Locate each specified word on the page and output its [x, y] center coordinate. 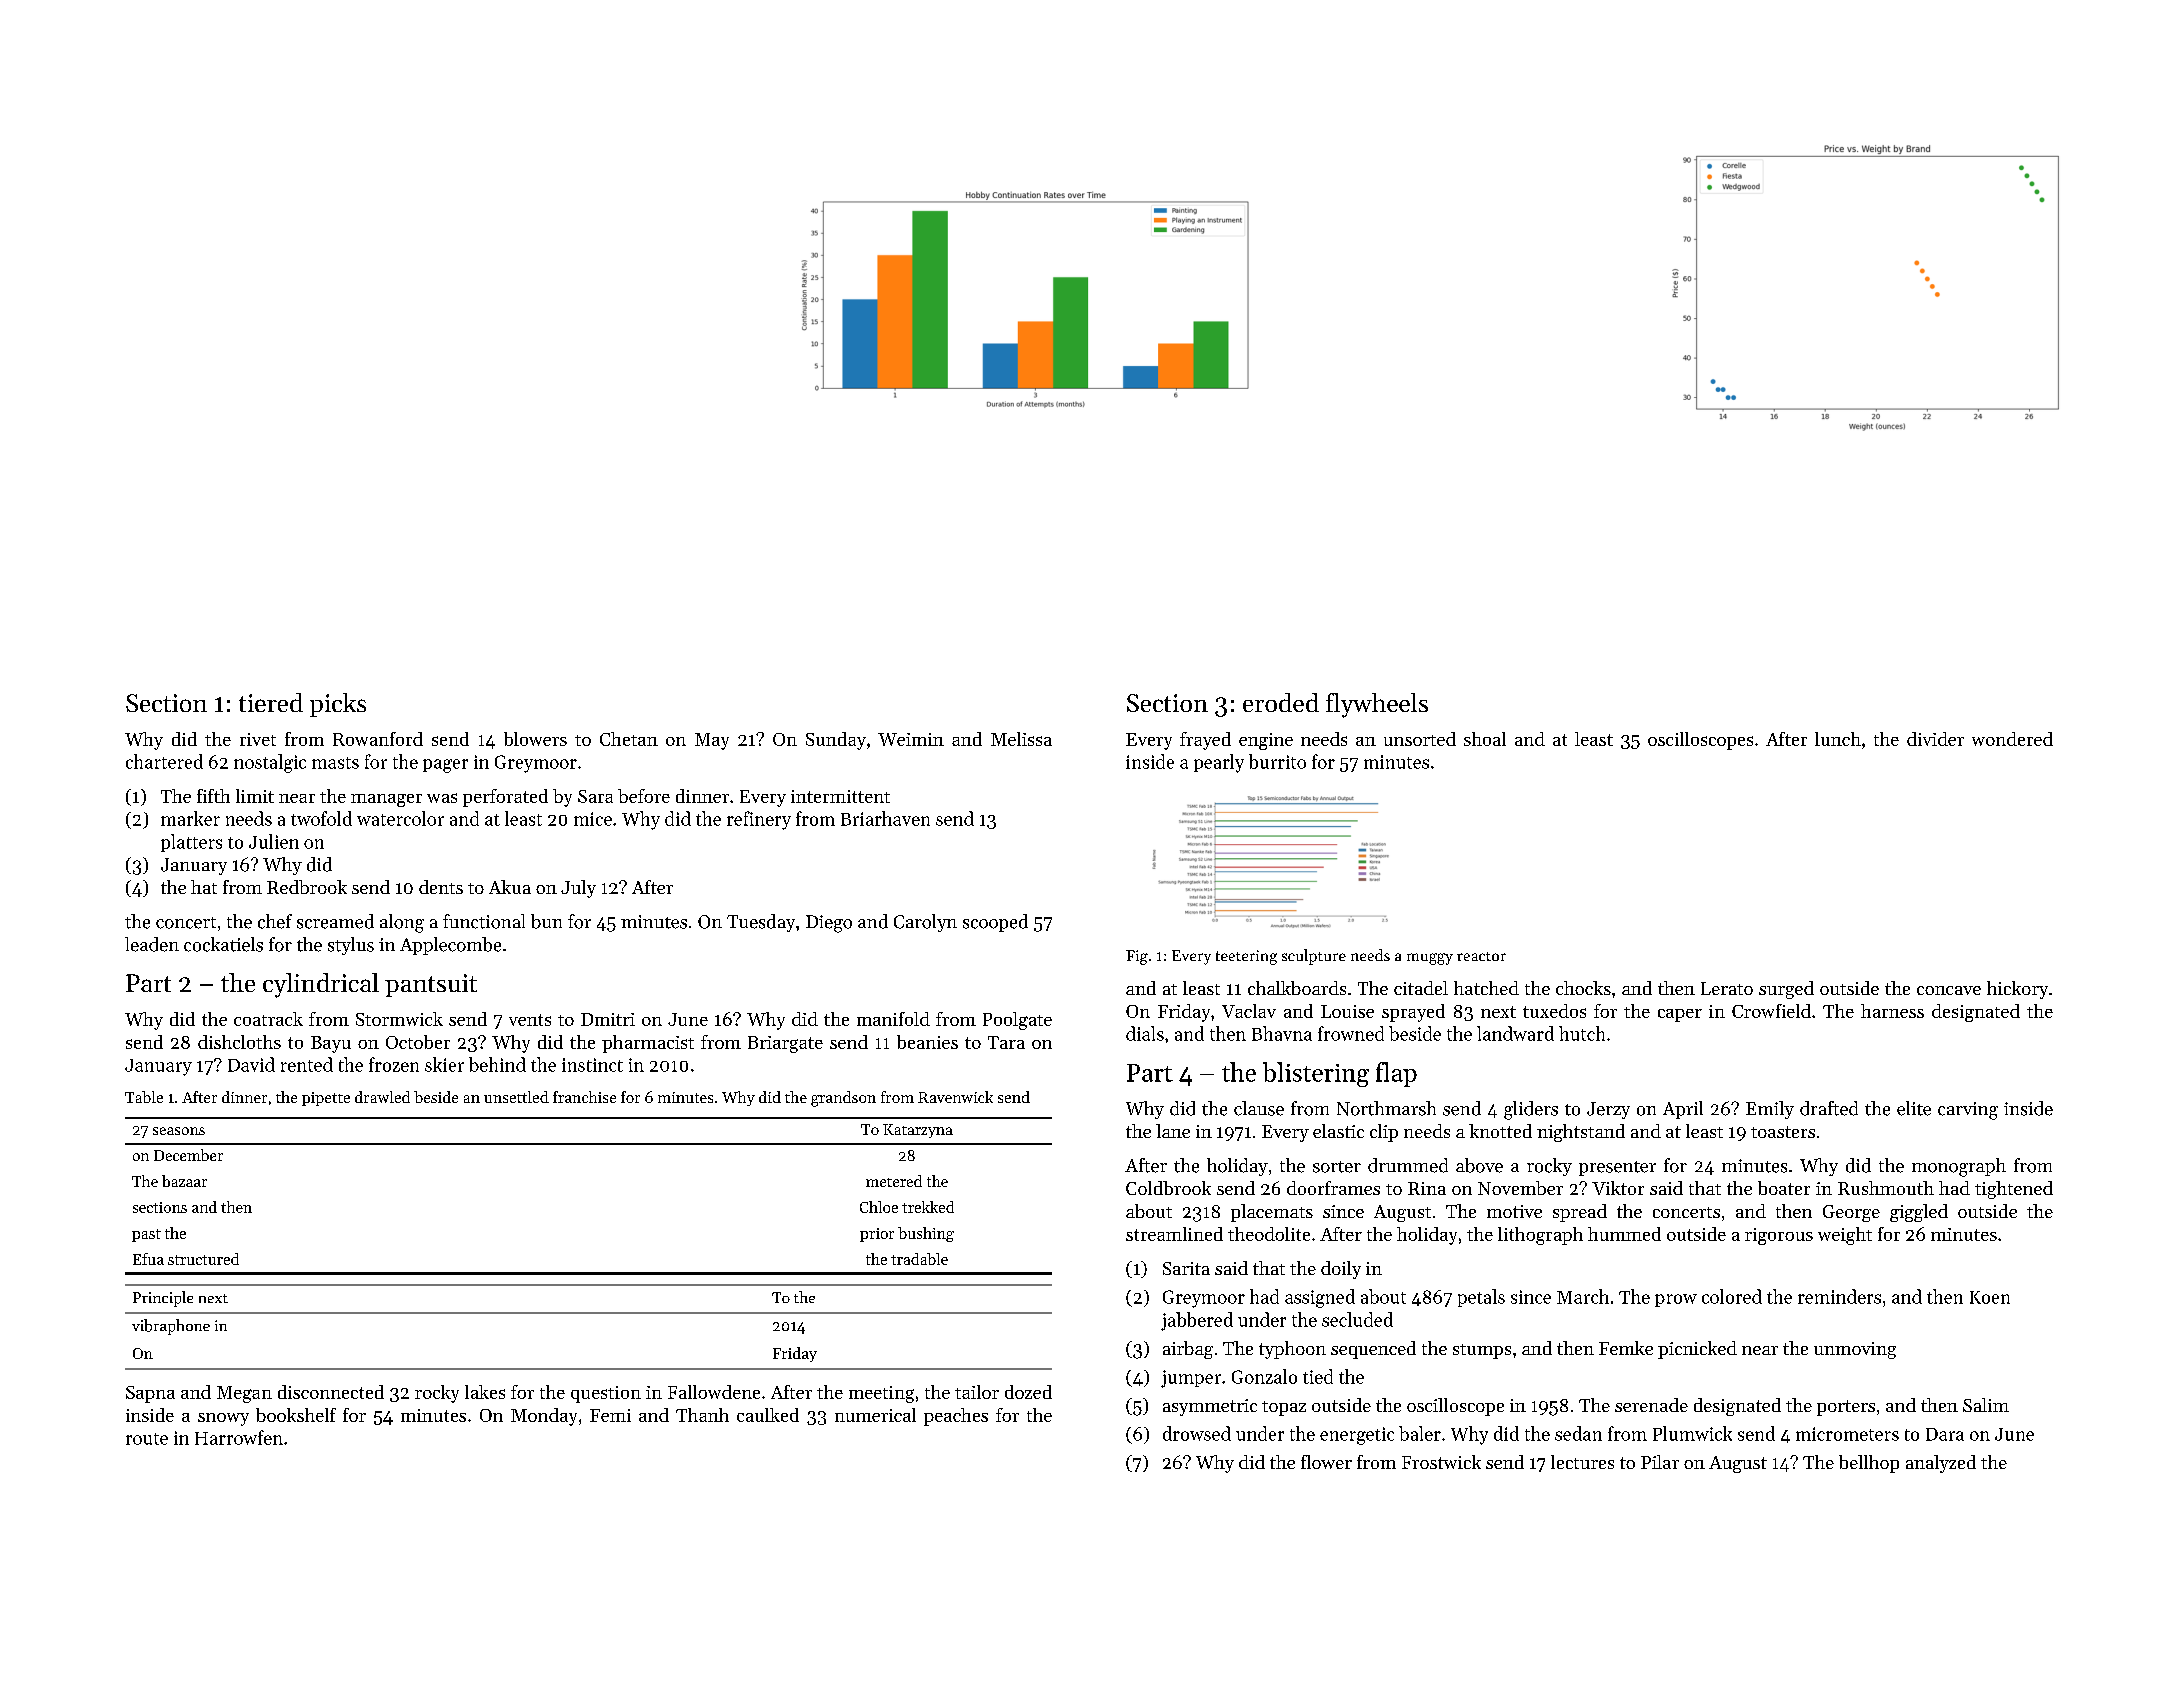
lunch [1838, 739]
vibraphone [171, 1327]
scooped [995, 923]
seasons [179, 1131]
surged [1786, 990]
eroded [1281, 702]
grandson [843, 1099]
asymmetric [1210, 1407]
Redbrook [307, 887]
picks [338, 705]
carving [1968, 1111]
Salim [1986, 1405]
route [147, 1439]
